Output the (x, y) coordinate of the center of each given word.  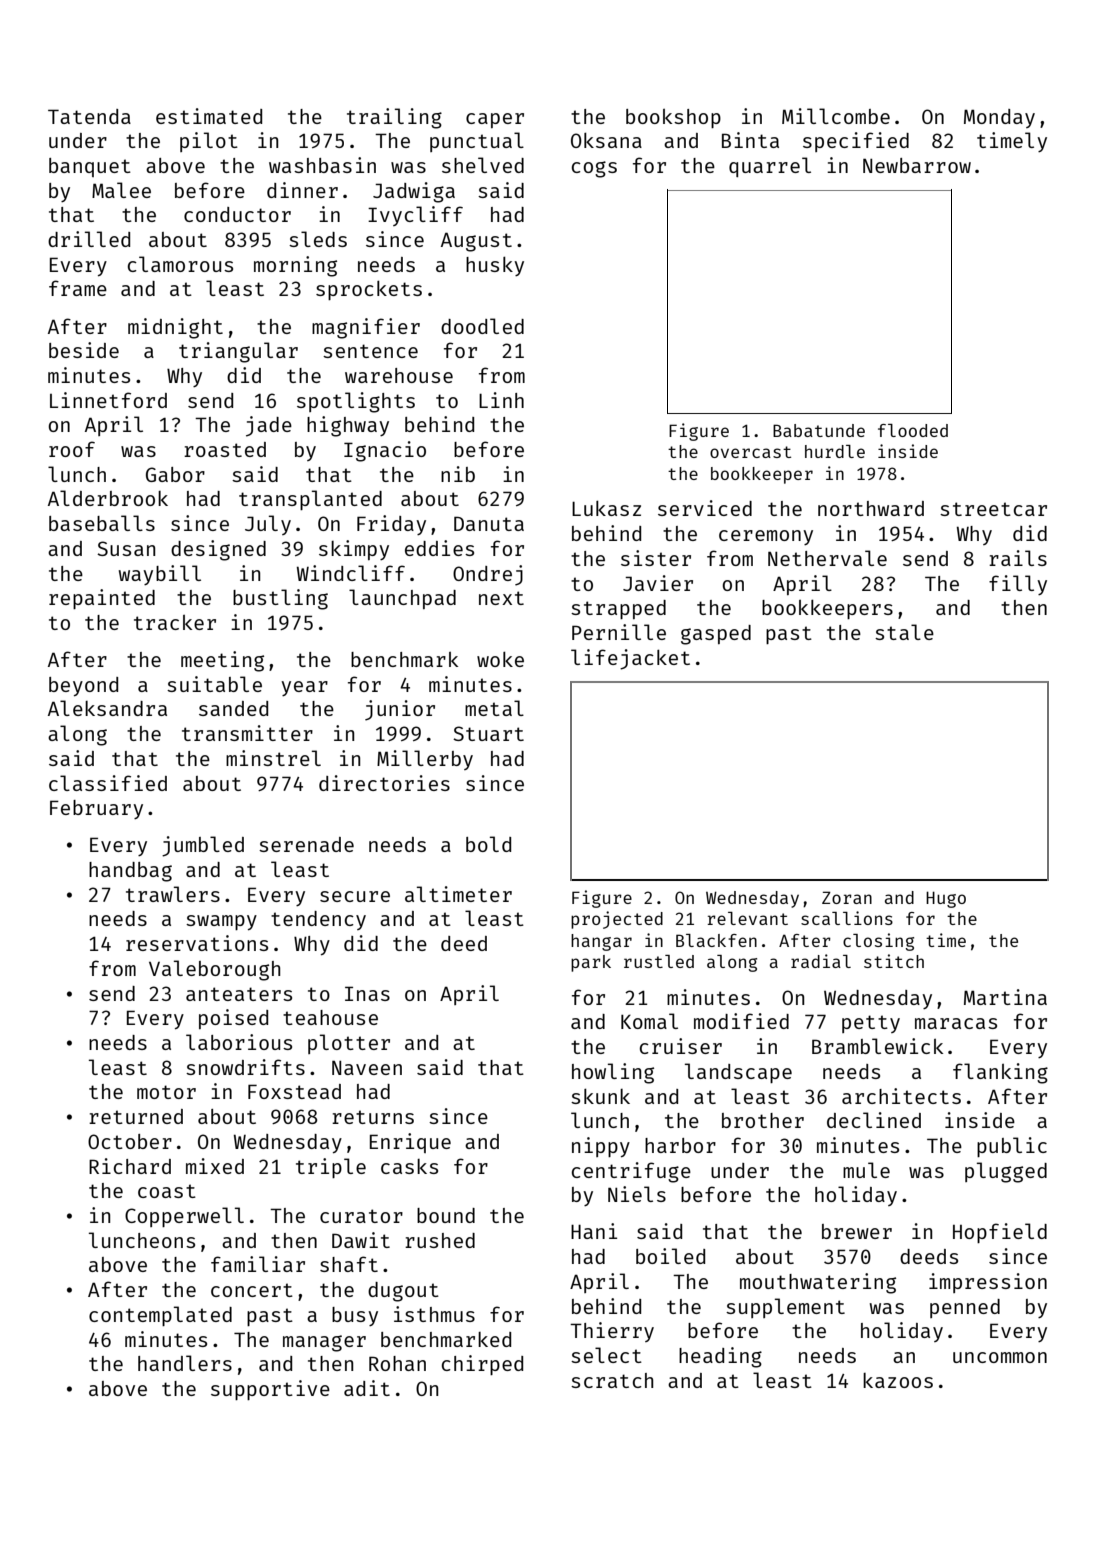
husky (495, 266)
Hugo (946, 899)
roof (72, 449)
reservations (197, 943)
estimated (209, 116)
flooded (913, 430)
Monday (999, 118)
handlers (185, 1363)
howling (613, 1073)
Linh (501, 400)
